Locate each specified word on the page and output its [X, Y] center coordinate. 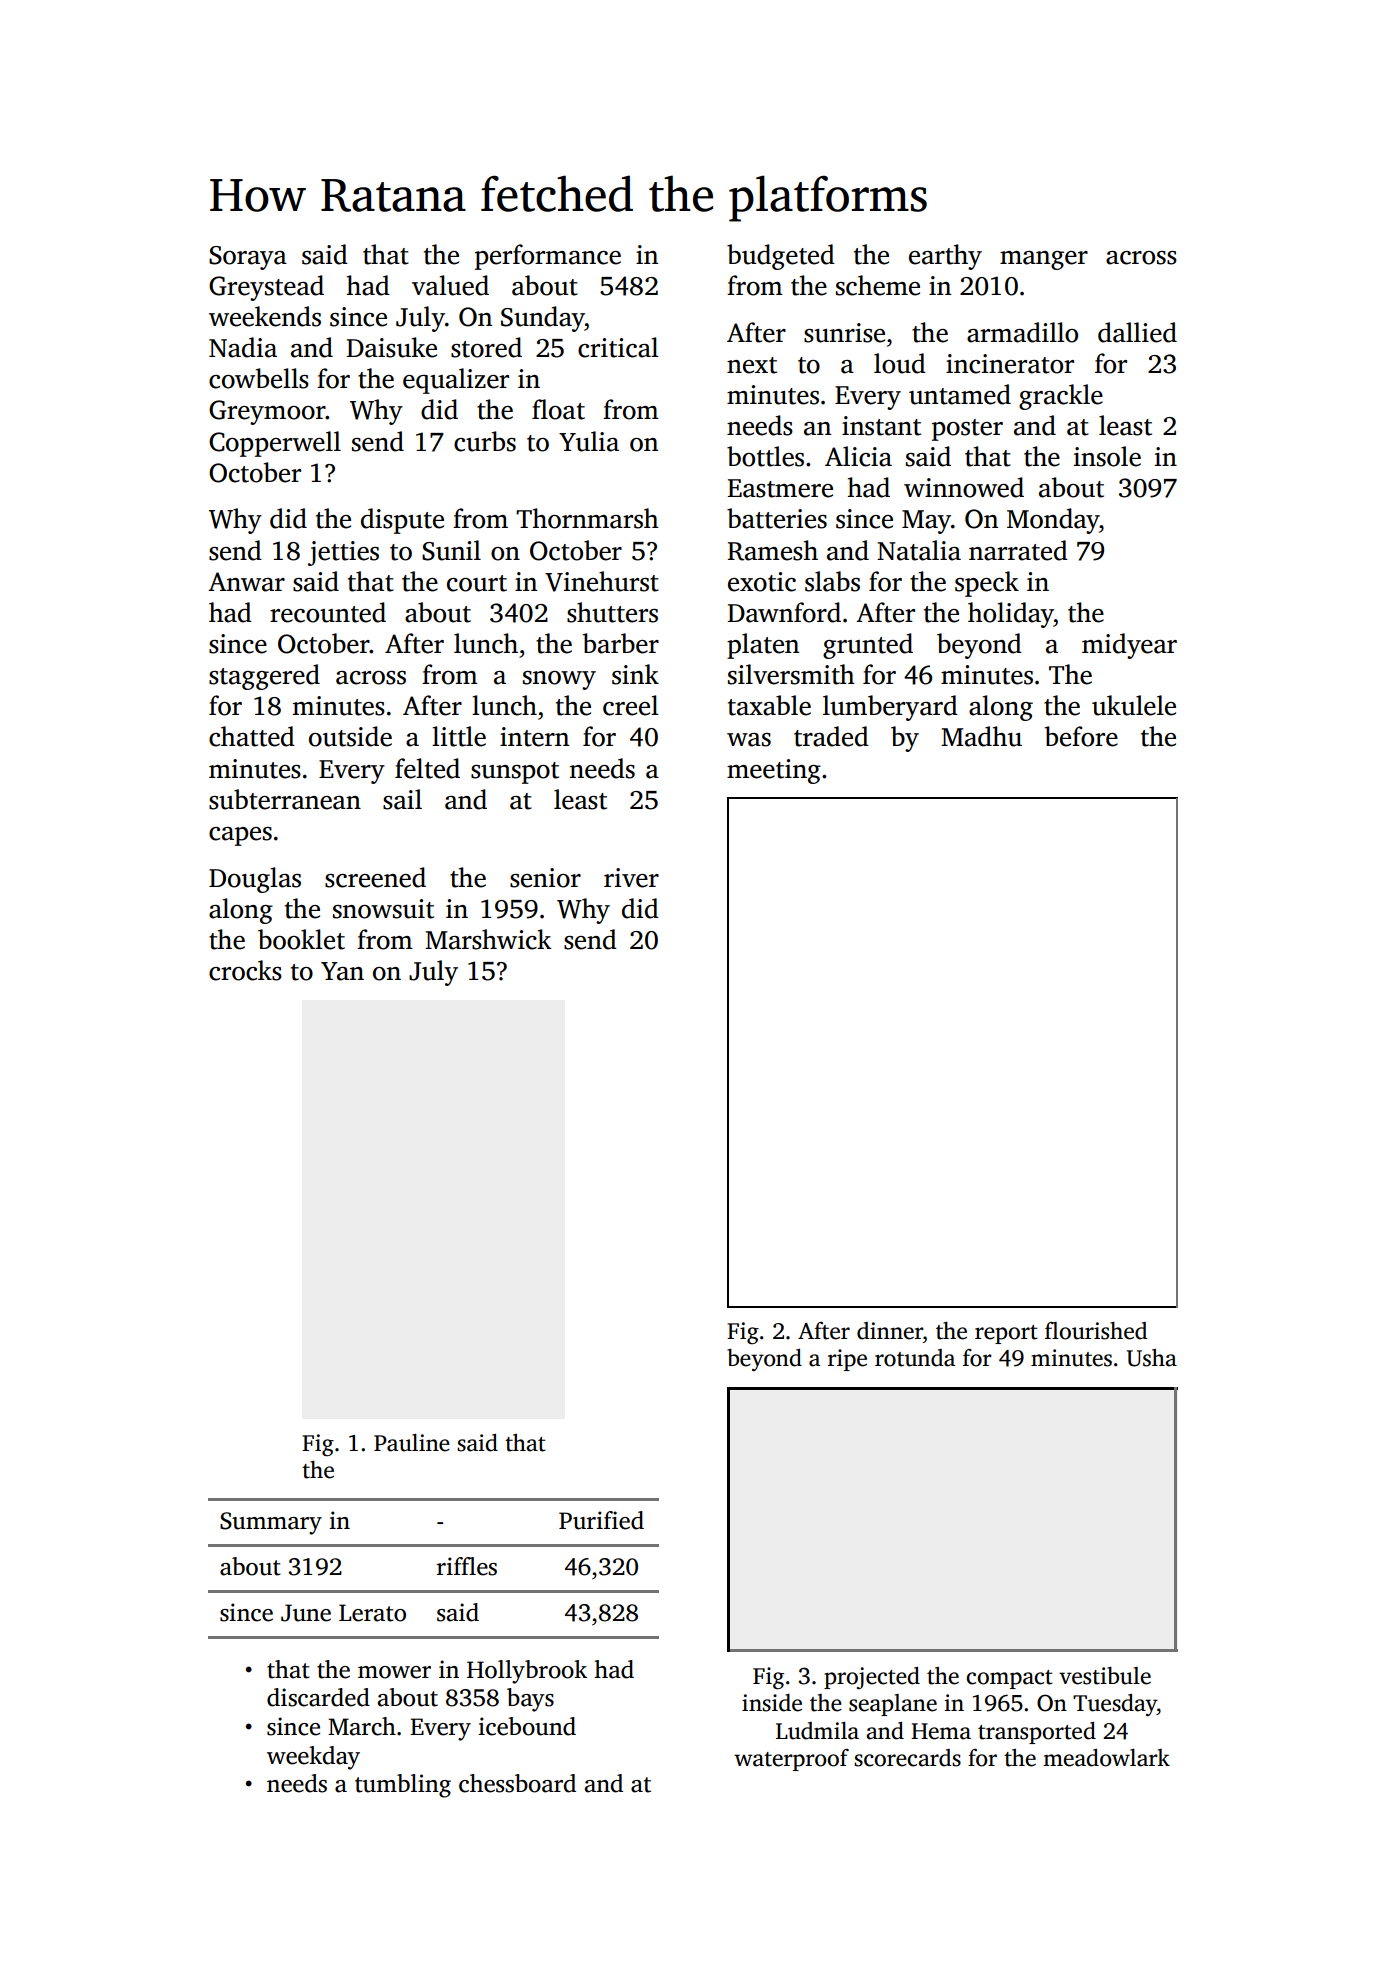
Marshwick [488, 939]
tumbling [403, 1786]
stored [486, 347]
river [631, 878]
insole [1107, 456]
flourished [1096, 1331]
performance [548, 257]
